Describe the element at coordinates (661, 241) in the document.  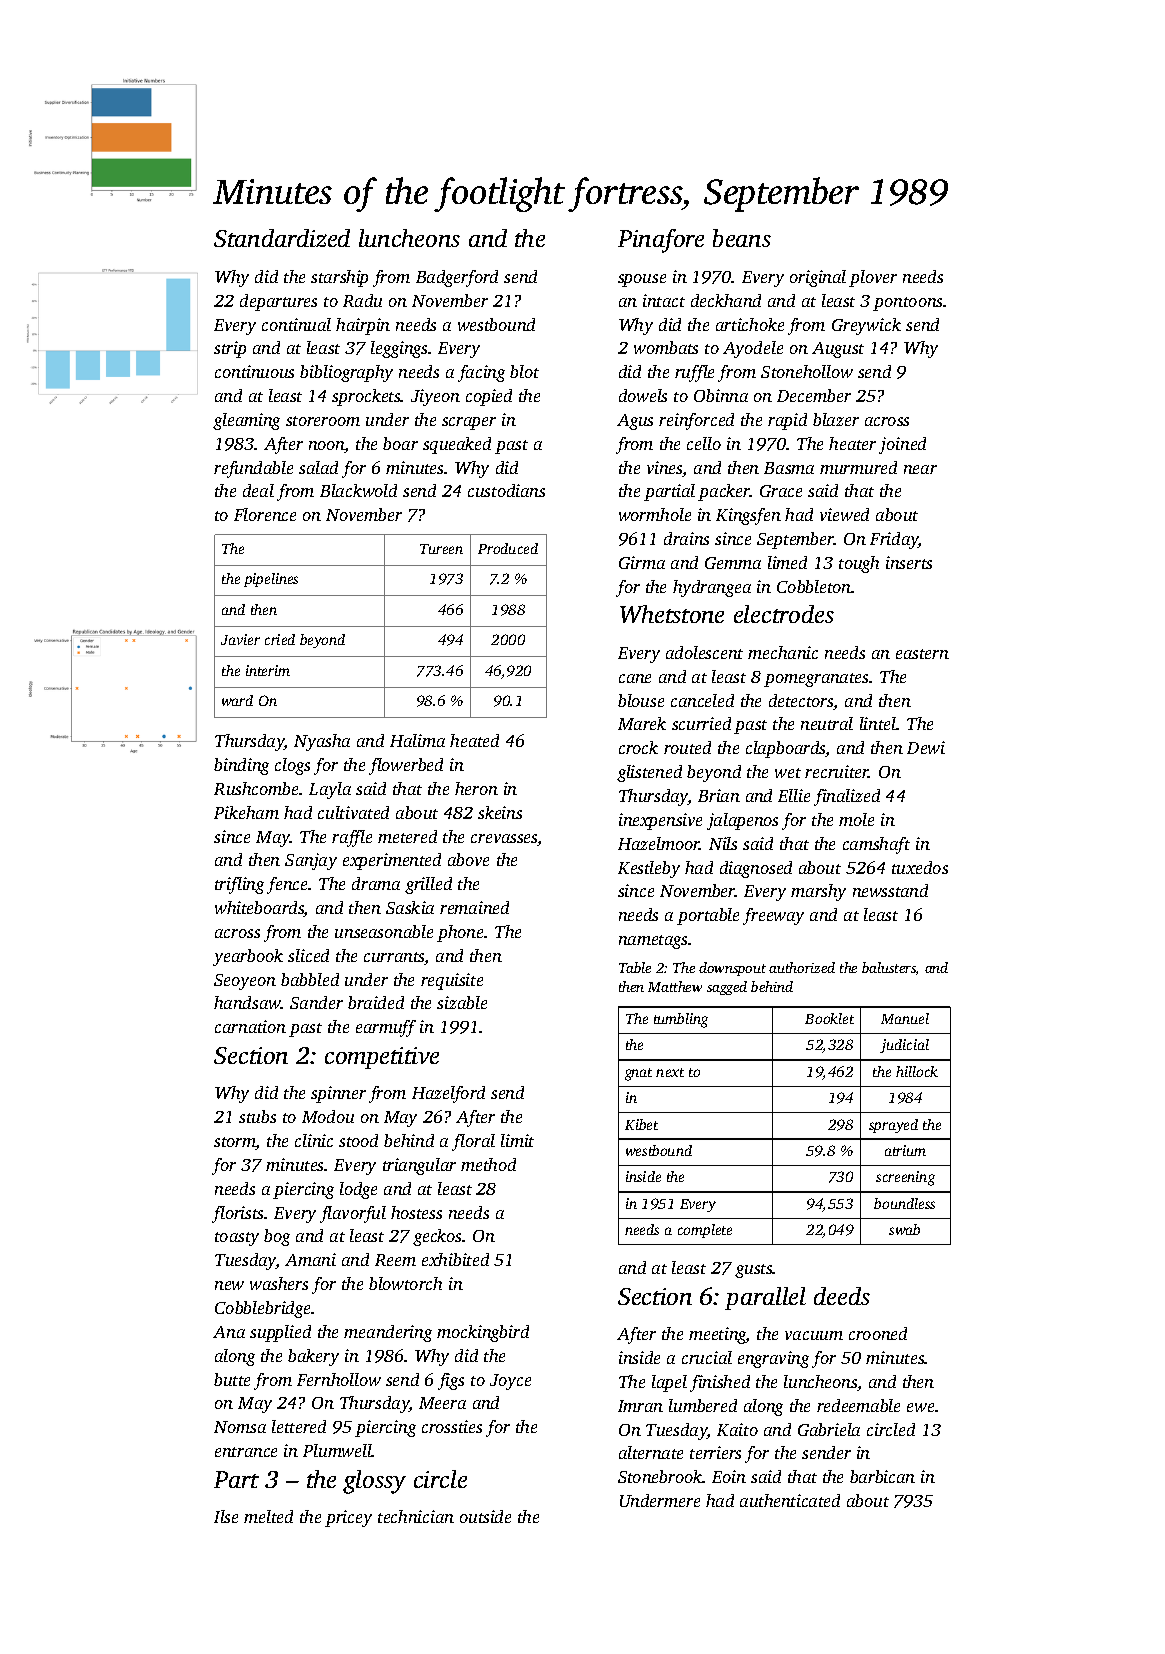
I see `Pinafore` at that location.
